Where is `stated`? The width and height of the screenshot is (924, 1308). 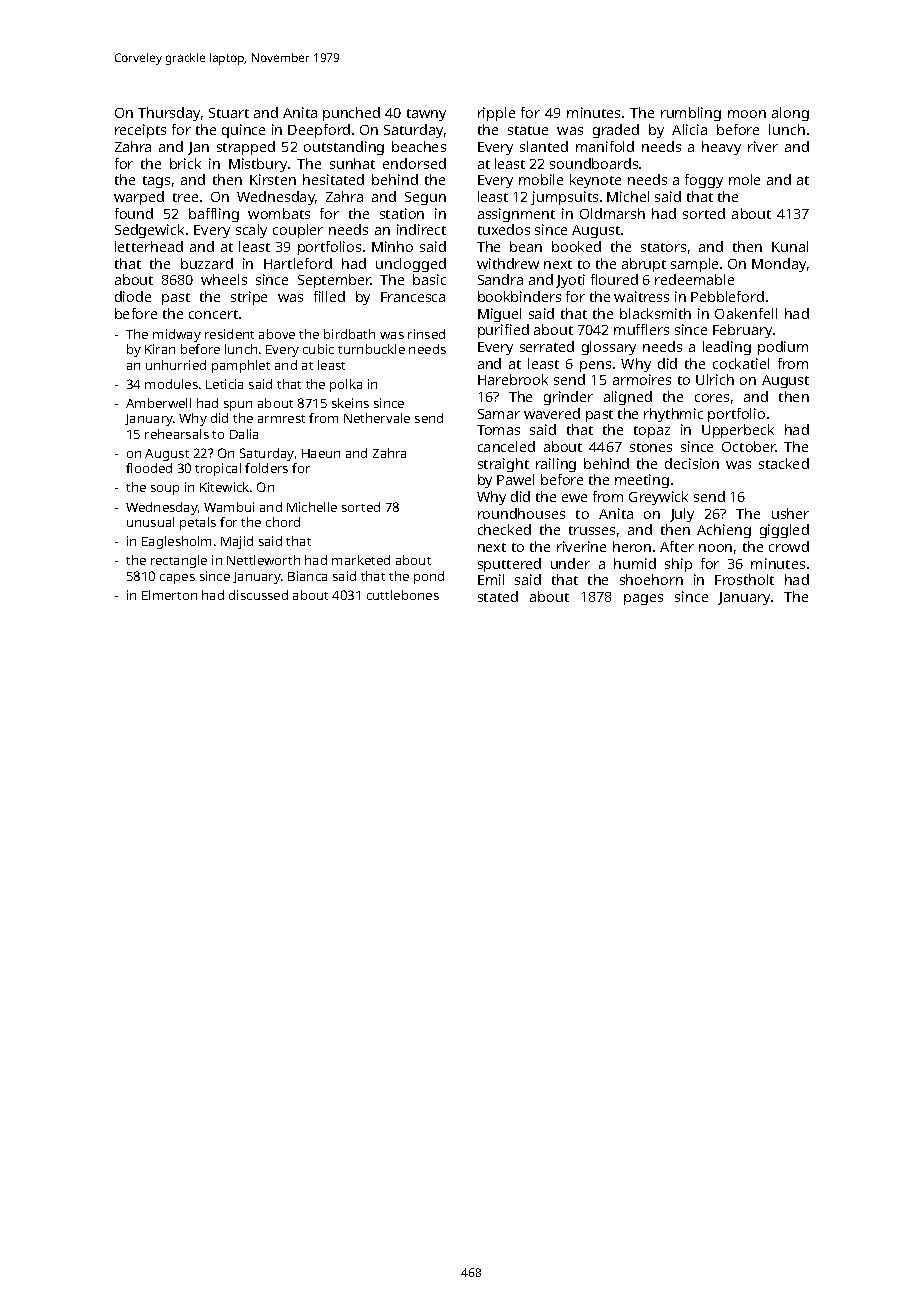
stated is located at coordinates (498, 596).
